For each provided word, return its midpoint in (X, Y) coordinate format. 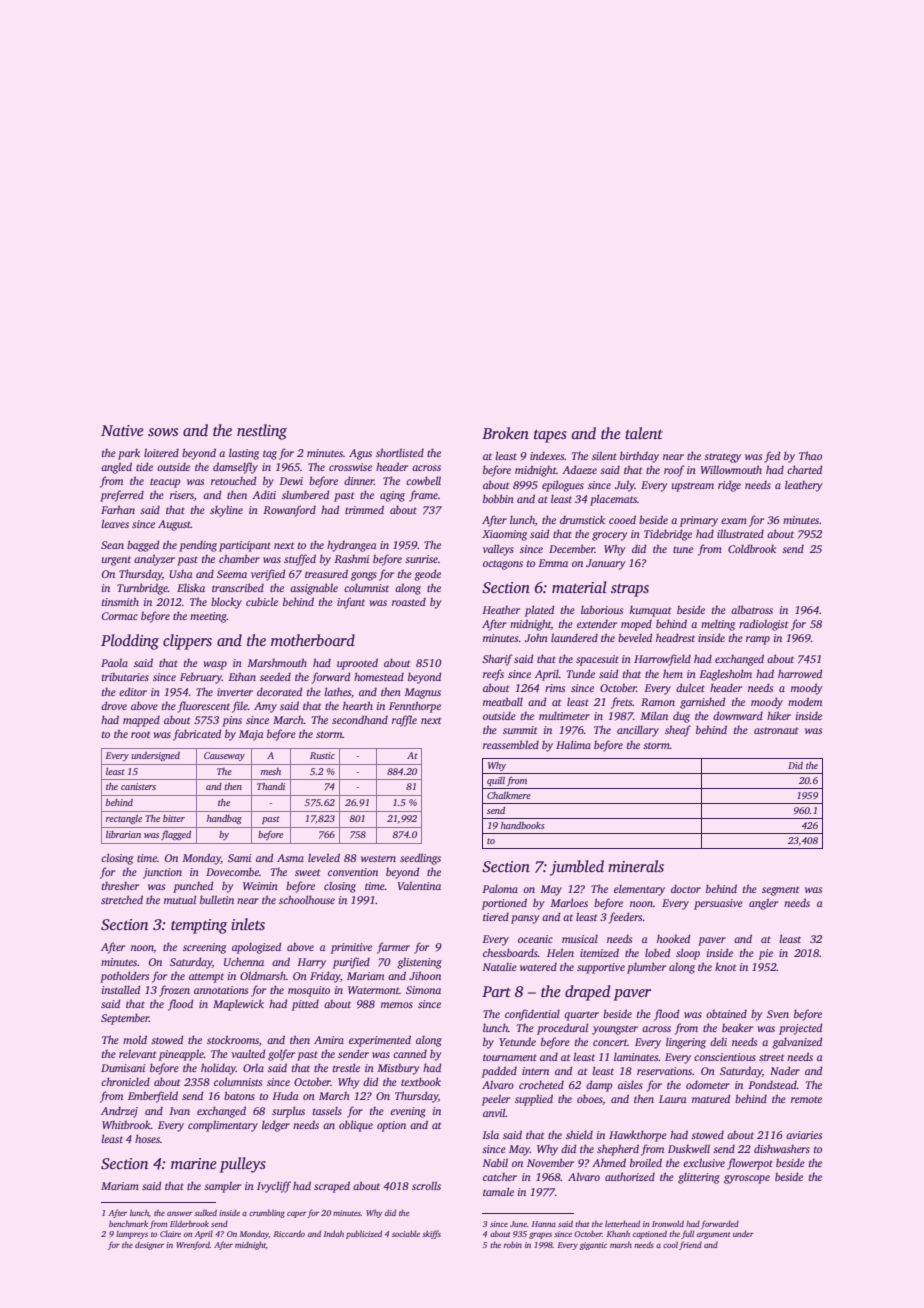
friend (690, 1245)
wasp (215, 665)
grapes (540, 1236)
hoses (147, 1138)
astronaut (776, 730)
